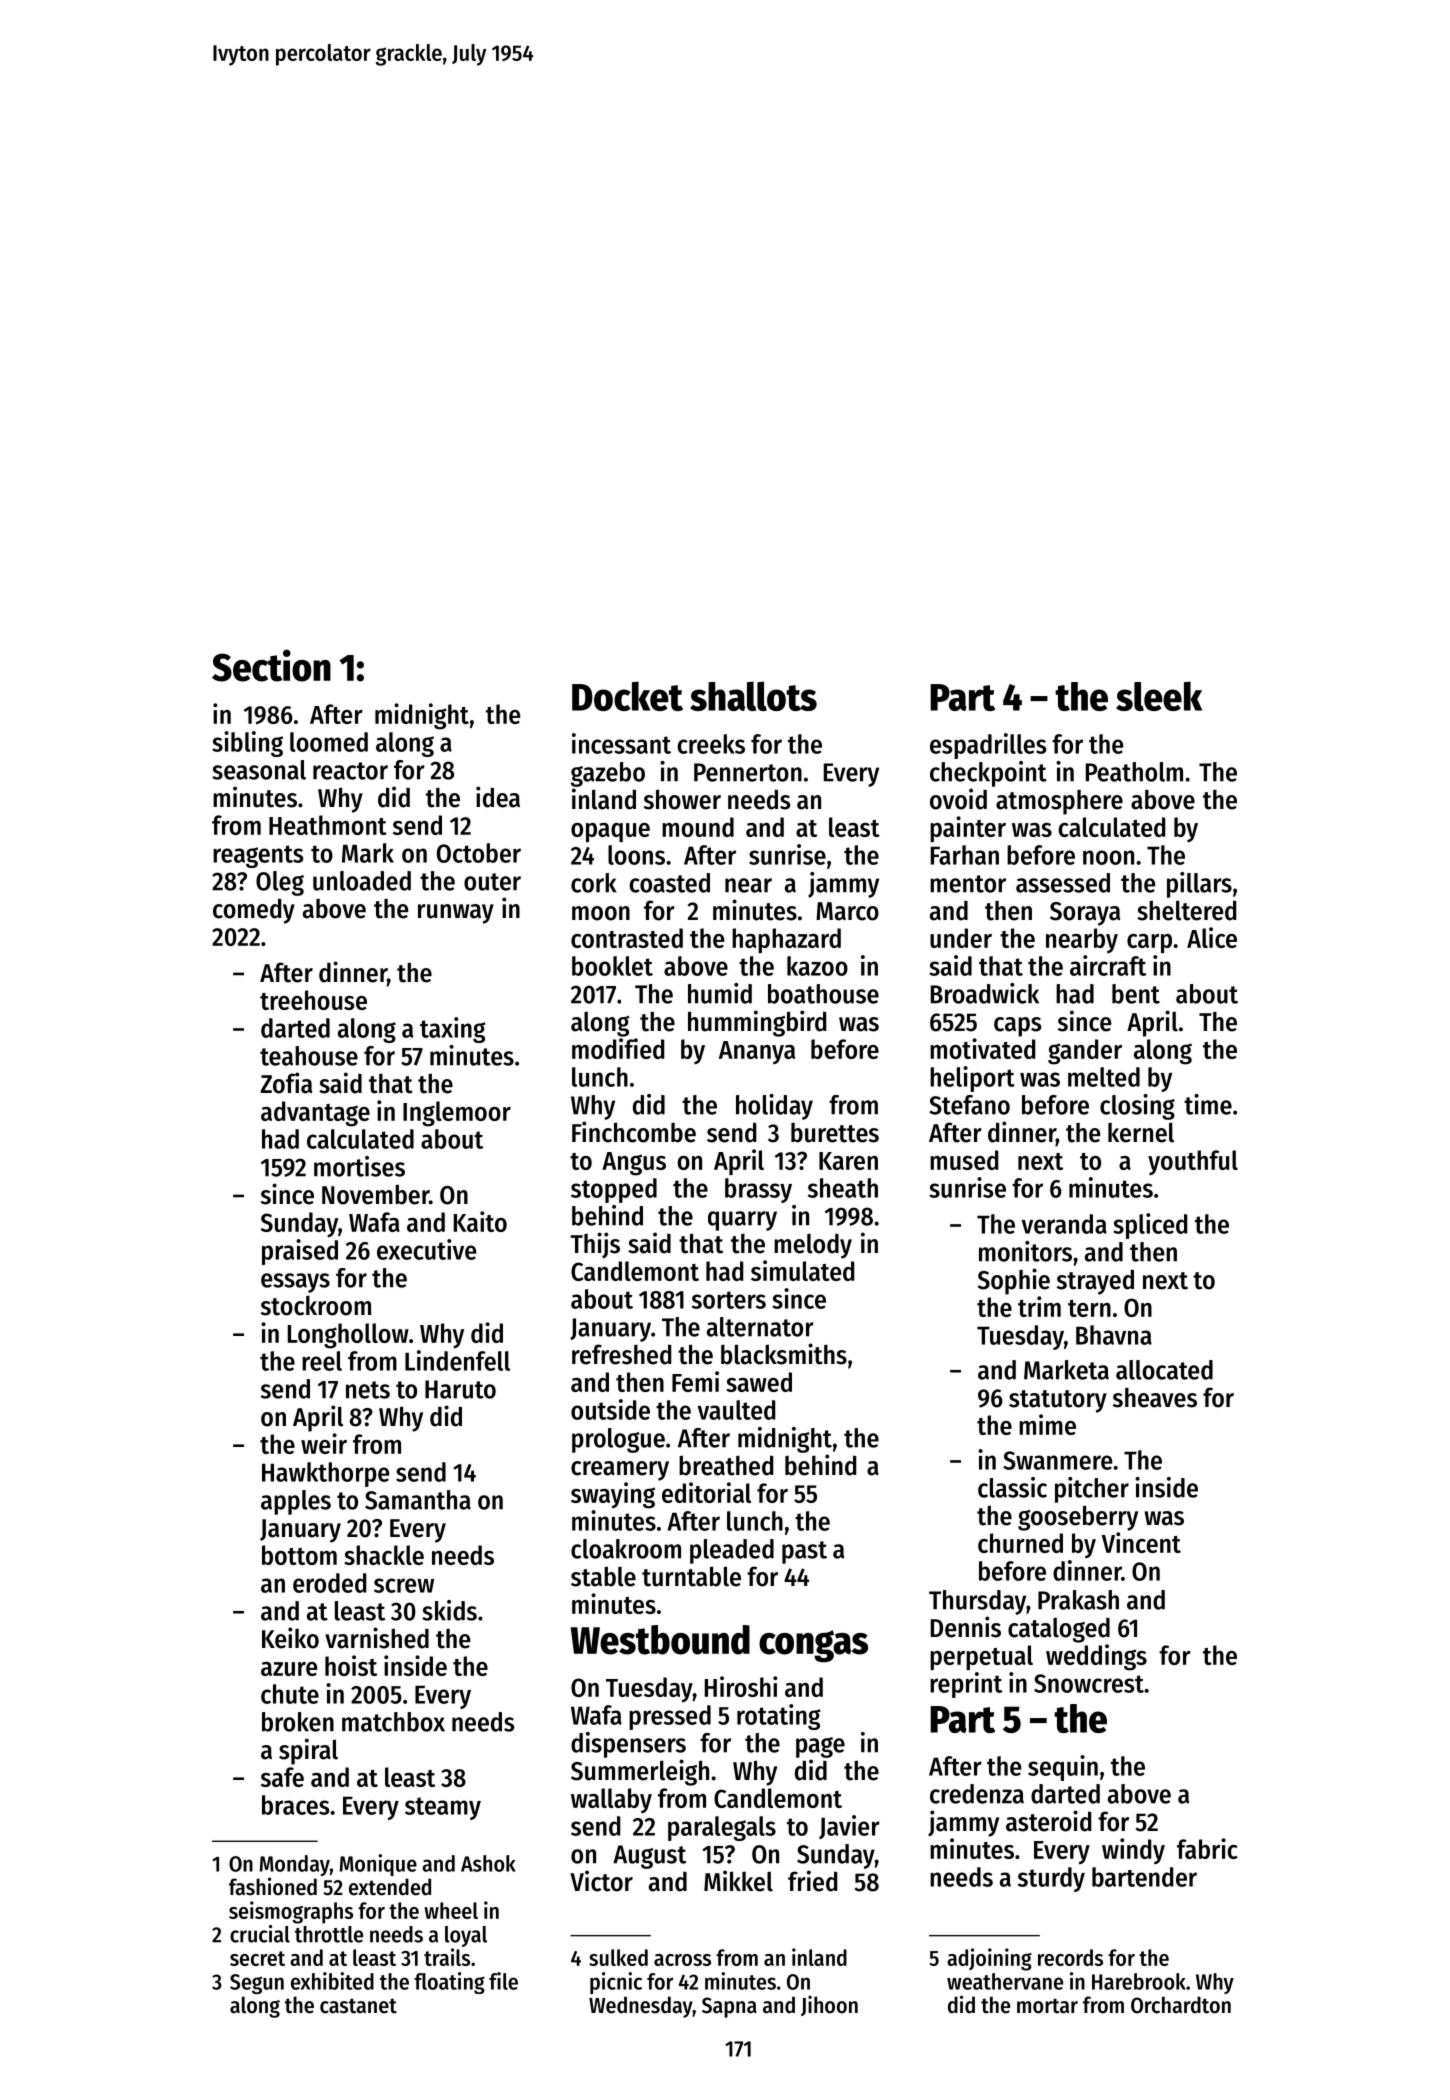 The height and width of the image is (2100, 1450). Describe the element at coordinates (988, 746) in the image. I see `espadrilles` at that location.
